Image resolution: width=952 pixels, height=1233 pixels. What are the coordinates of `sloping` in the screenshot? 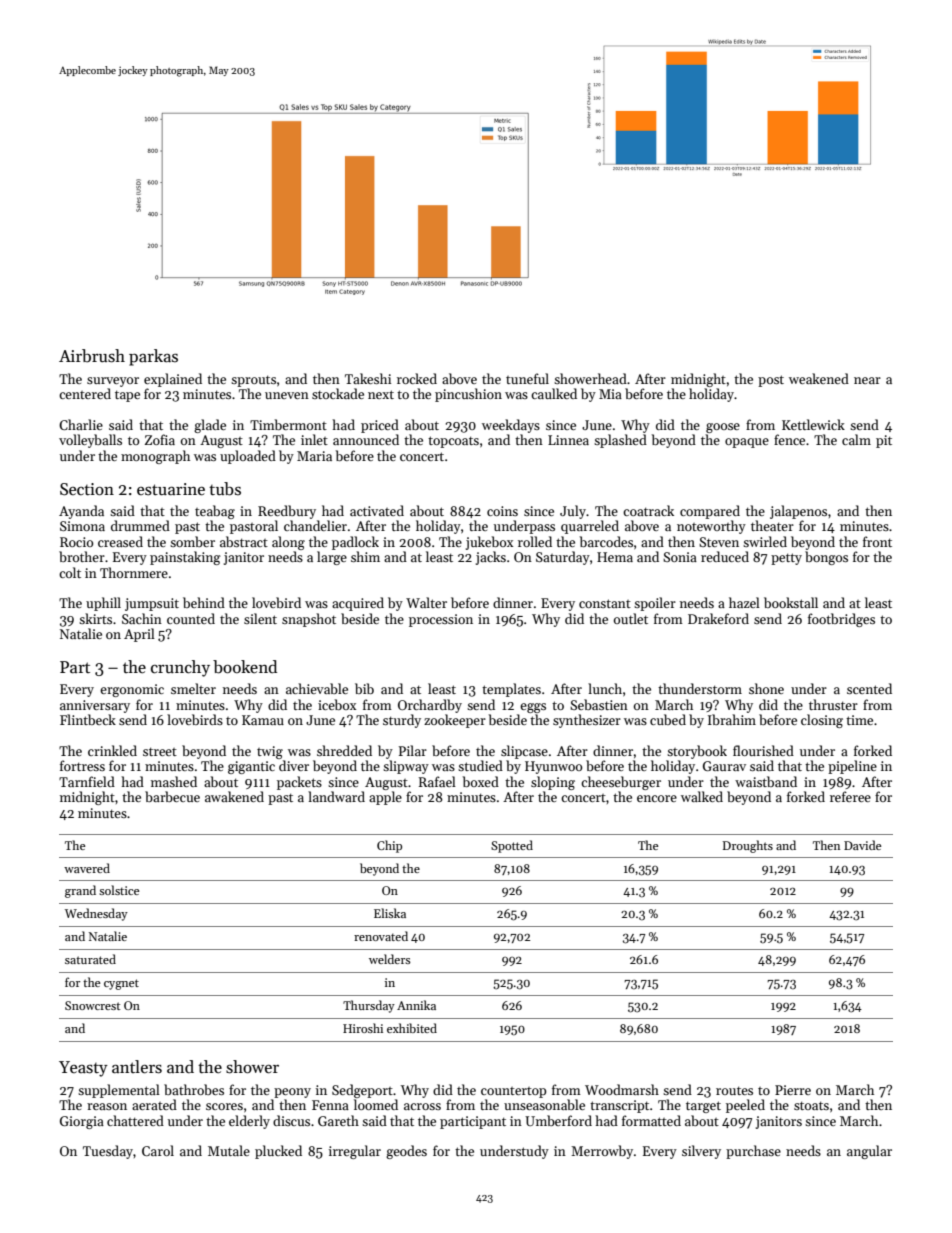 It's located at (553, 783).
